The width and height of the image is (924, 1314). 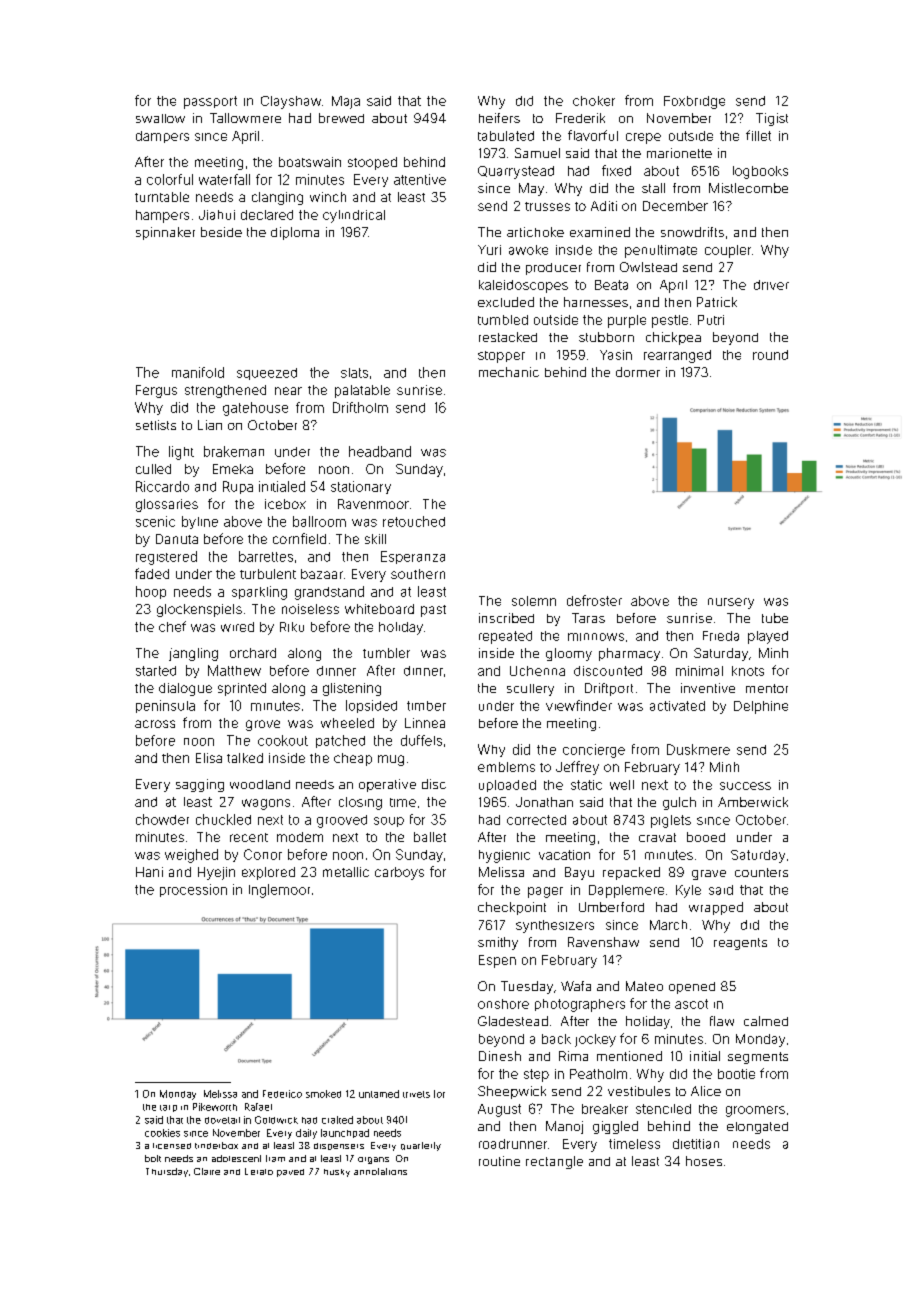 What do you see at coordinates (694, 102) in the image?
I see `Foxbridge` at bounding box center [694, 102].
